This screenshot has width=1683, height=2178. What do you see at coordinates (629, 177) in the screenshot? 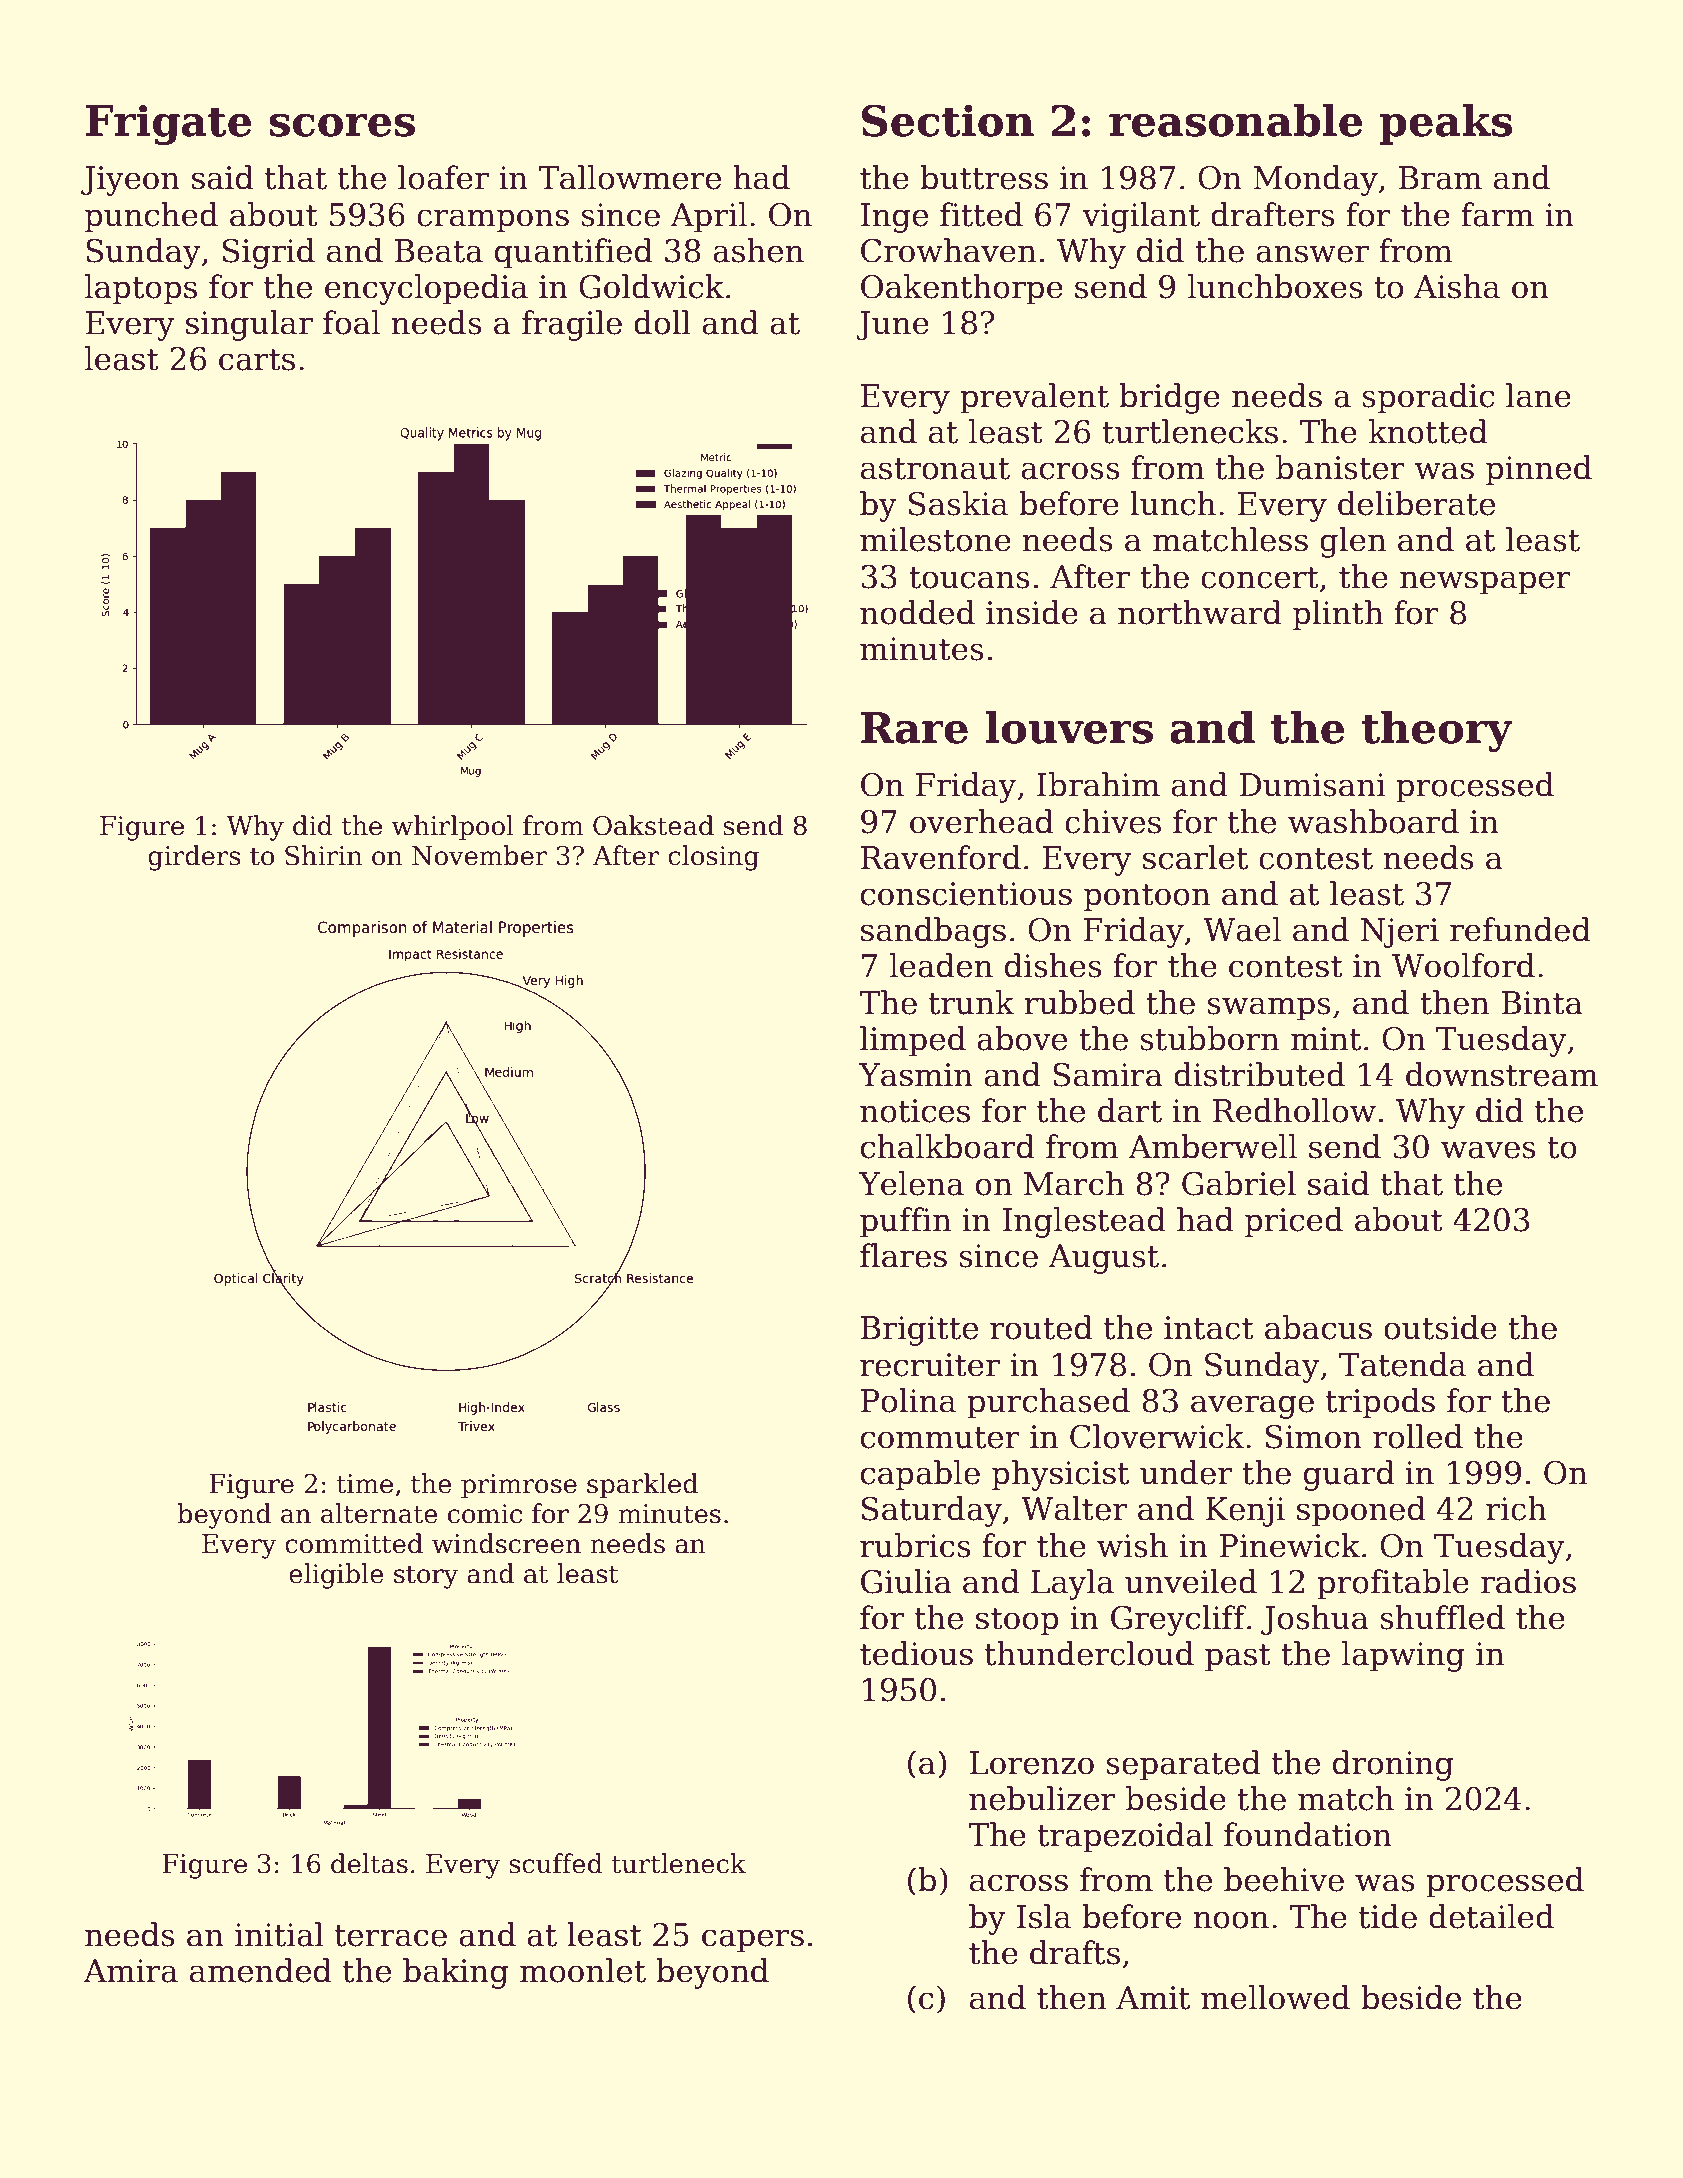
I see `Tallowmere` at bounding box center [629, 177].
